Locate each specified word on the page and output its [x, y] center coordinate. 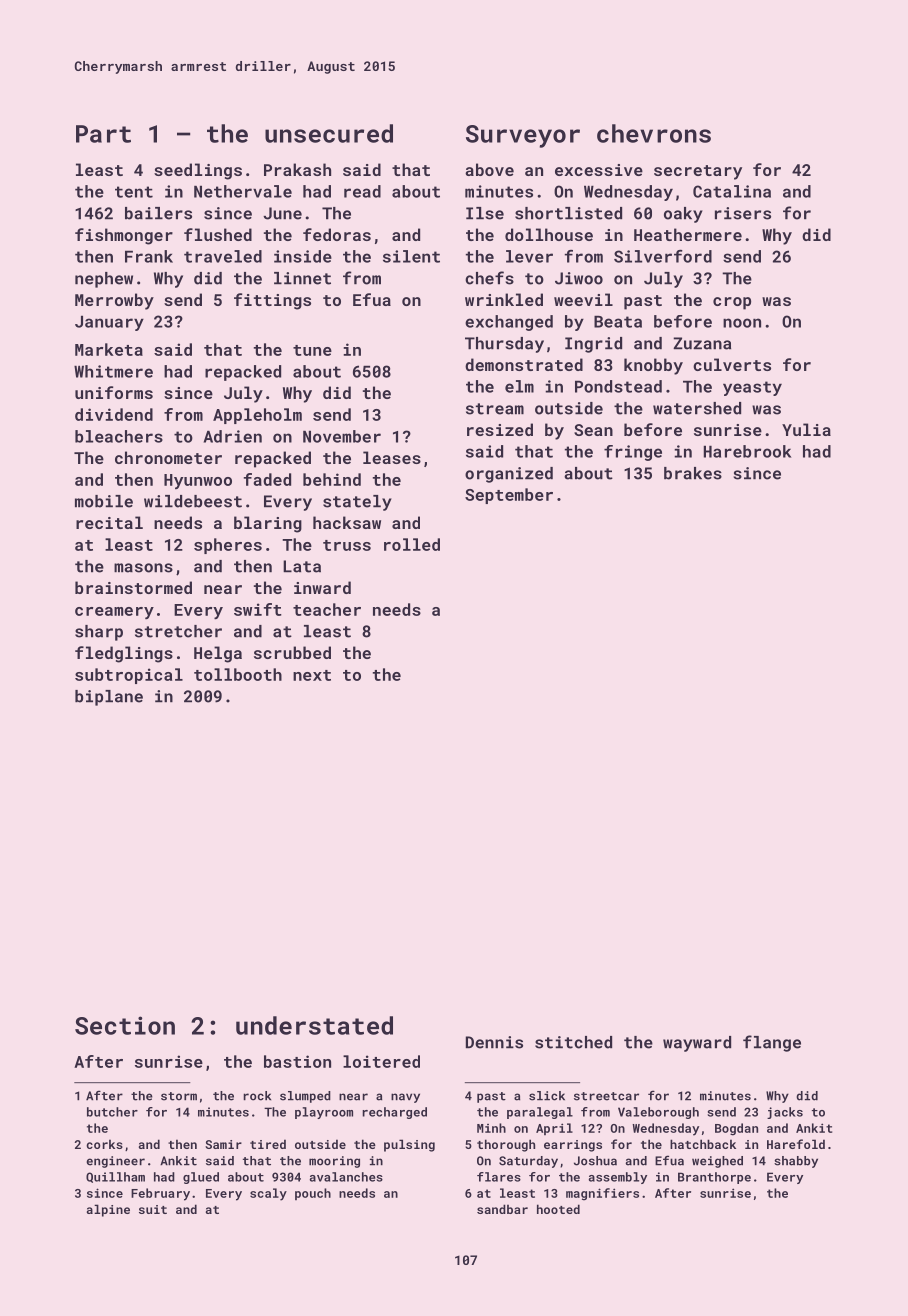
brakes [693, 473]
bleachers [119, 436]
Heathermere [688, 234]
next [312, 675]
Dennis [494, 1042]
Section [125, 1025]
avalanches [346, 1177]
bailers [158, 213]
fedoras [337, 234]
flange [772, 1043]
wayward [697, 1044]
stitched [573, 1042]
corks [104, 1144]
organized [509, 475]
